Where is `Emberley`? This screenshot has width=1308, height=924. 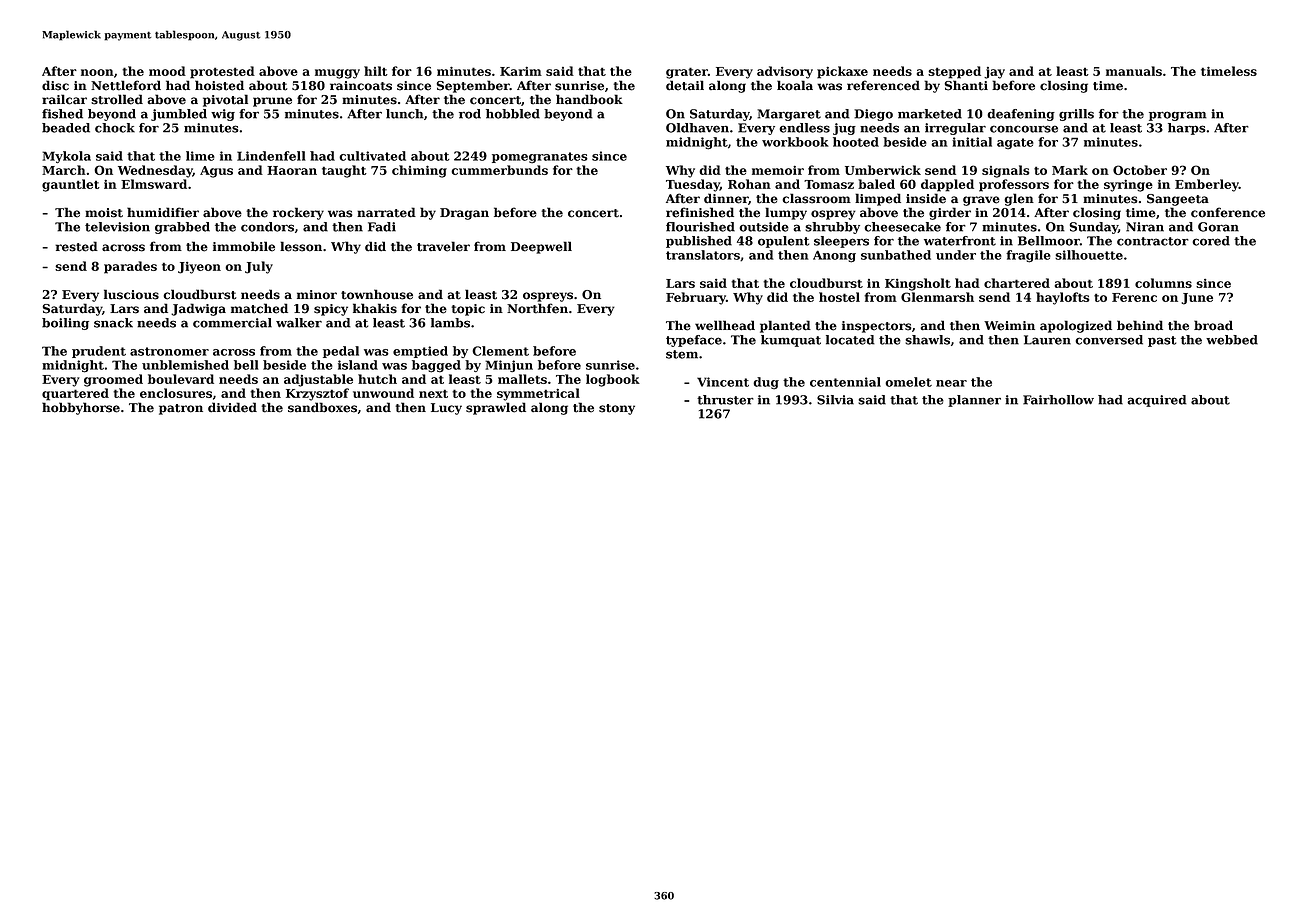
Emberley is located at coordinates (1207, 185).
